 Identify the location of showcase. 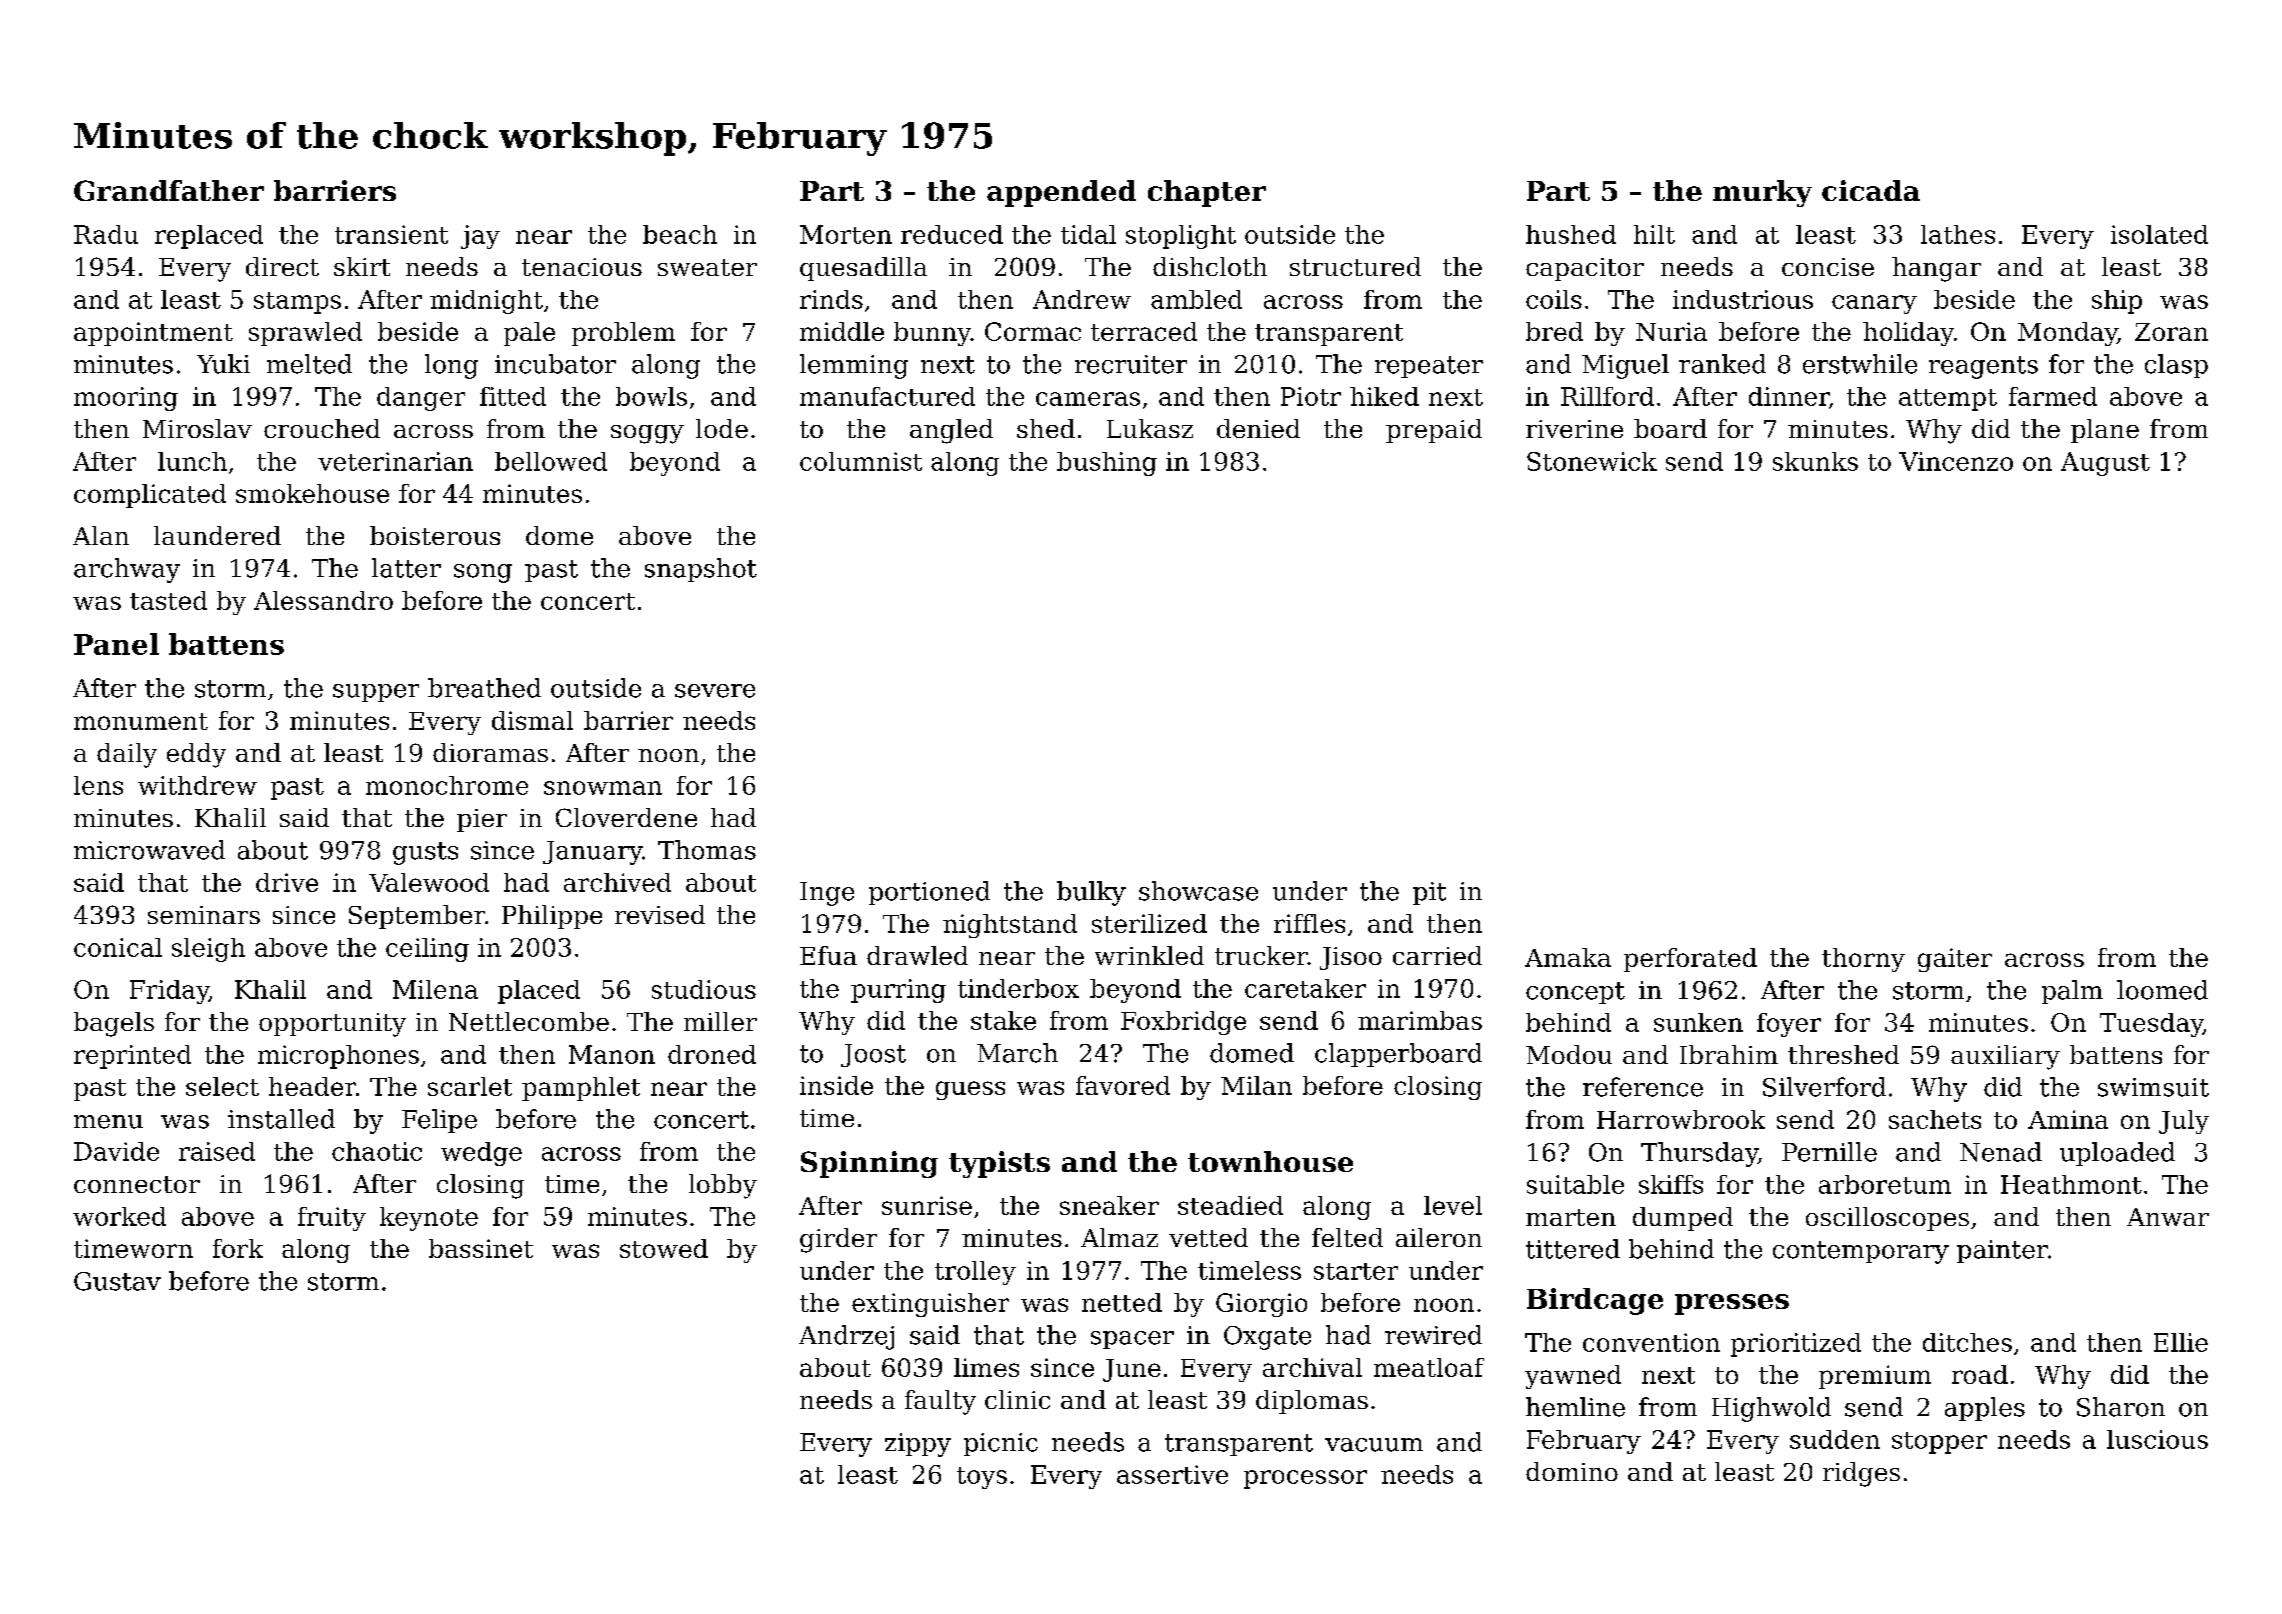
(1198, 891).
